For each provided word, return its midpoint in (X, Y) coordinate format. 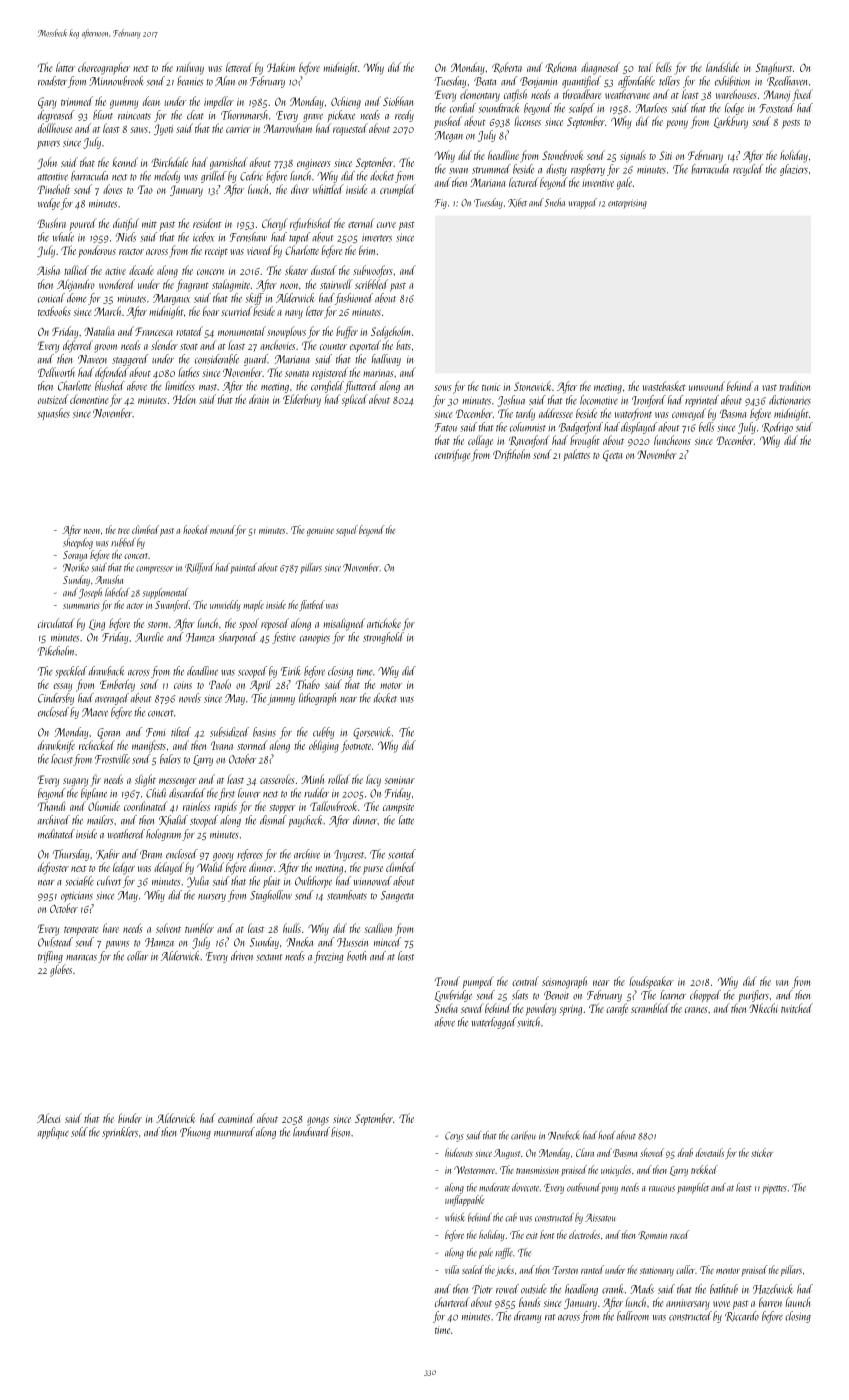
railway (190, 68)
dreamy (527, 1317)
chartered (452, 1302)
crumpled (398, 190)
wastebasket (664, 386)
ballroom (633, 1316)
